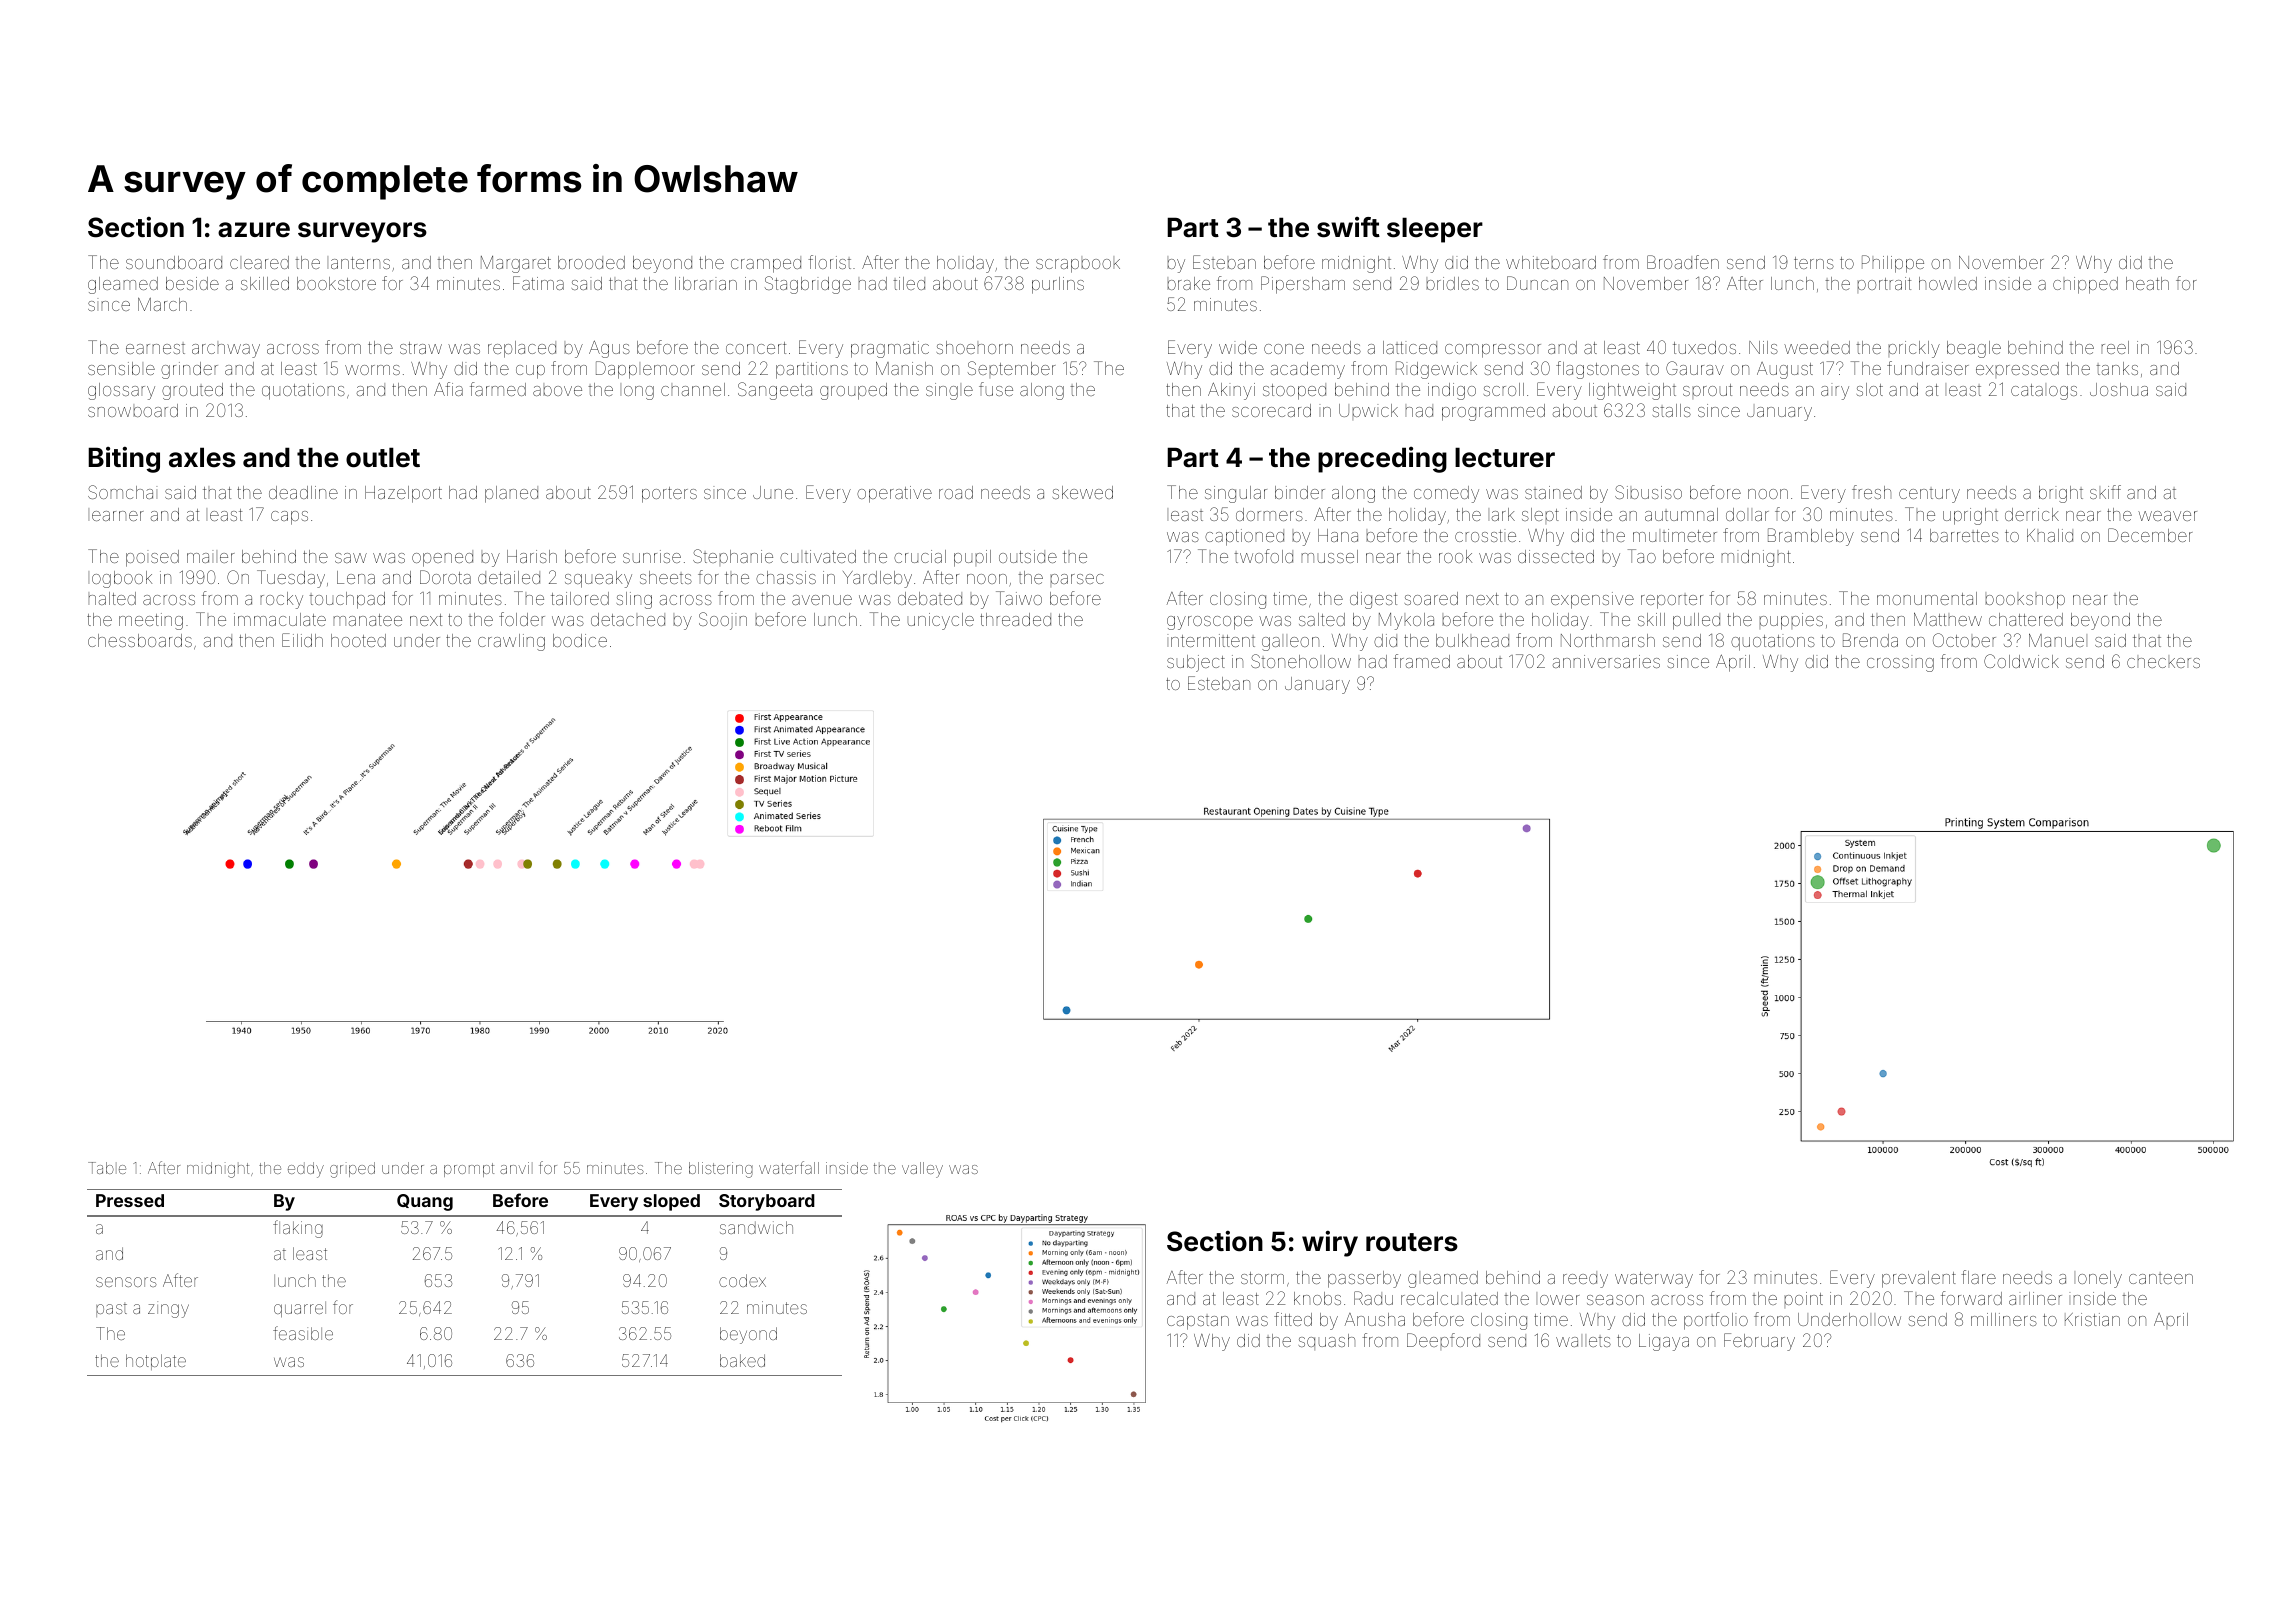 Image resolution: width=2292 pixels, height=1620 pixels. What do you see at coordinates (1642, 556) in the screenshot?
I see `Tao` at bounding box center [1642, 556].
